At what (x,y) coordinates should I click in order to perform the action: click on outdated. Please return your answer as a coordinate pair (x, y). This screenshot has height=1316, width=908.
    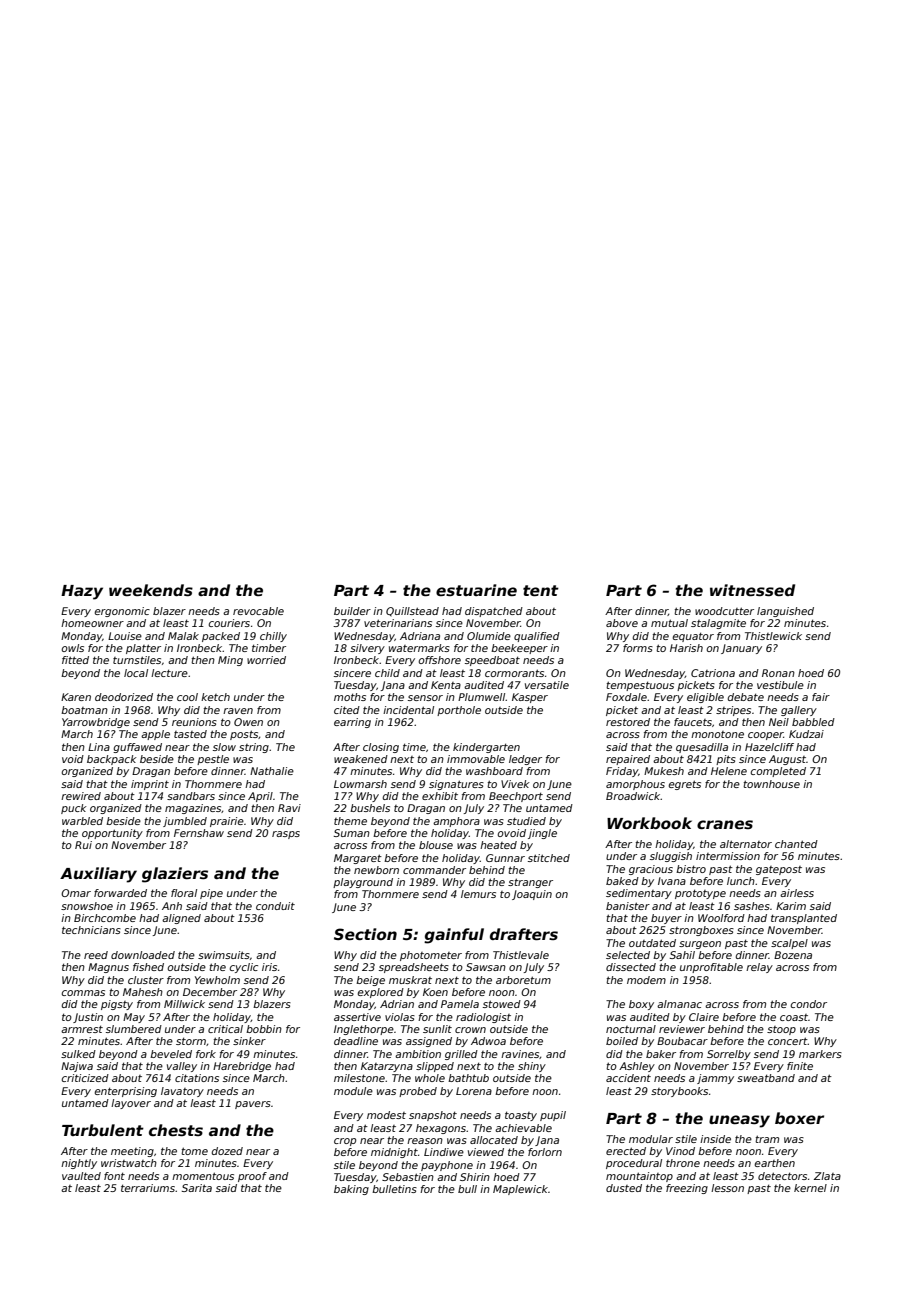
    Looking at the image, I should click on (652, 943).
